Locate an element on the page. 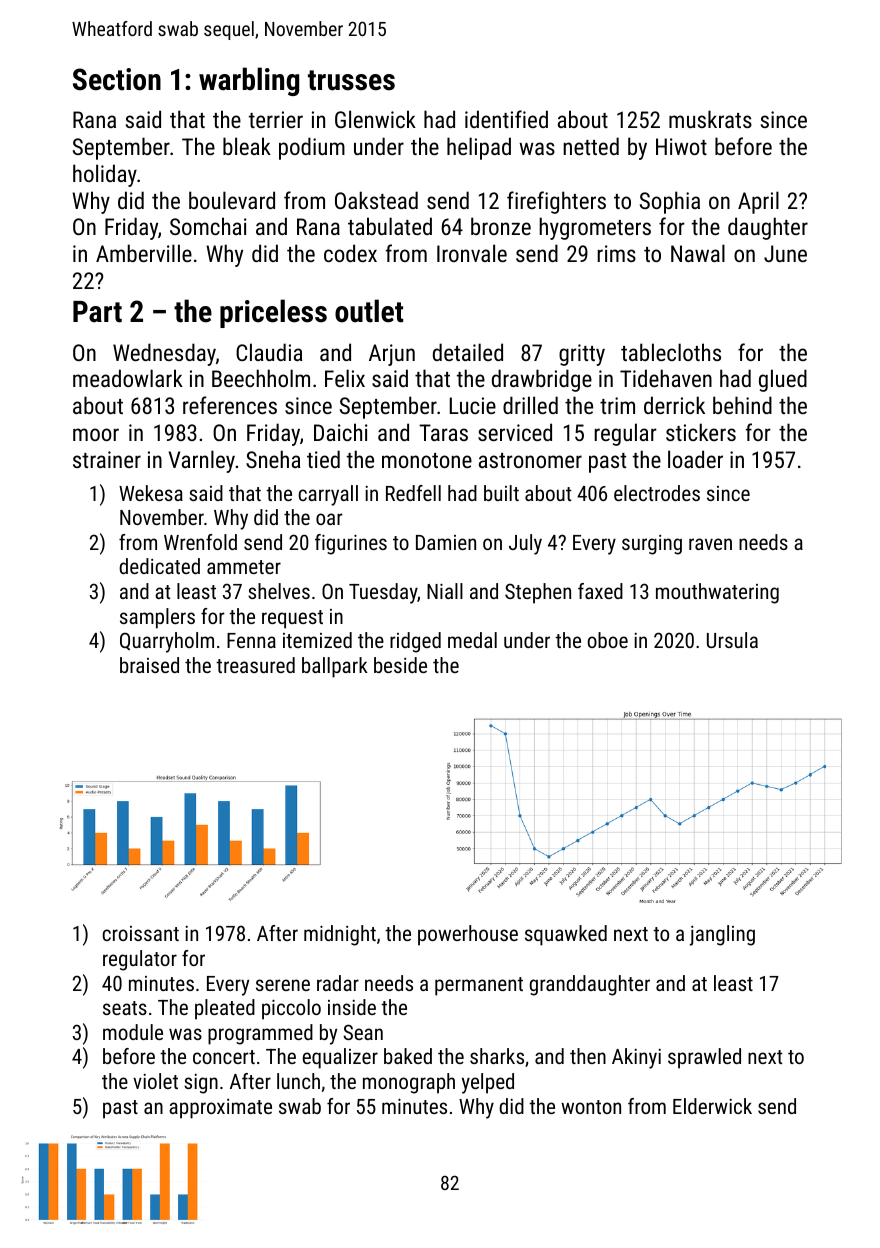 This image has height=1248, width=880. Wekesa is located at coordinates (151, 493).
